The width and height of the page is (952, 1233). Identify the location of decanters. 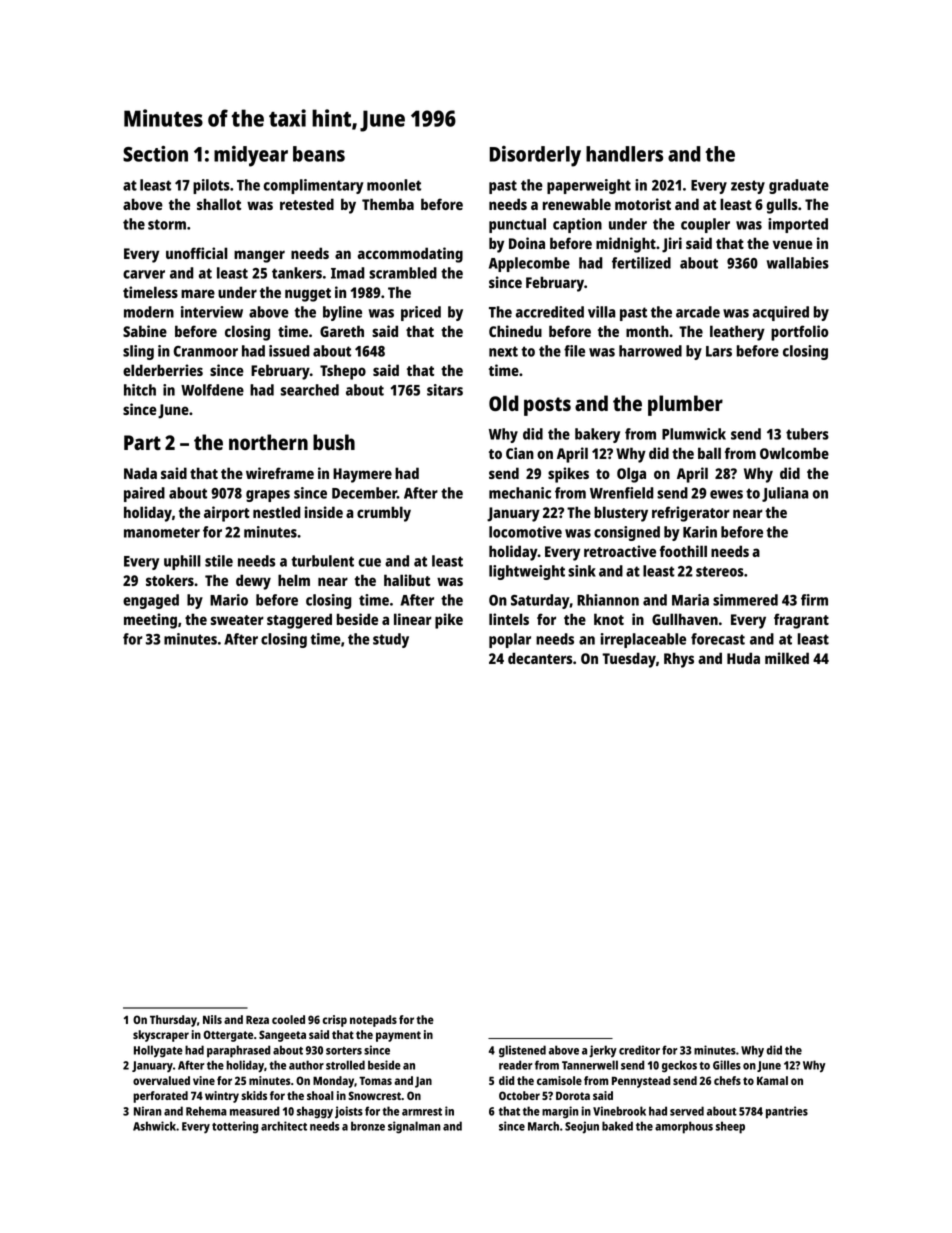
(540, 658).
